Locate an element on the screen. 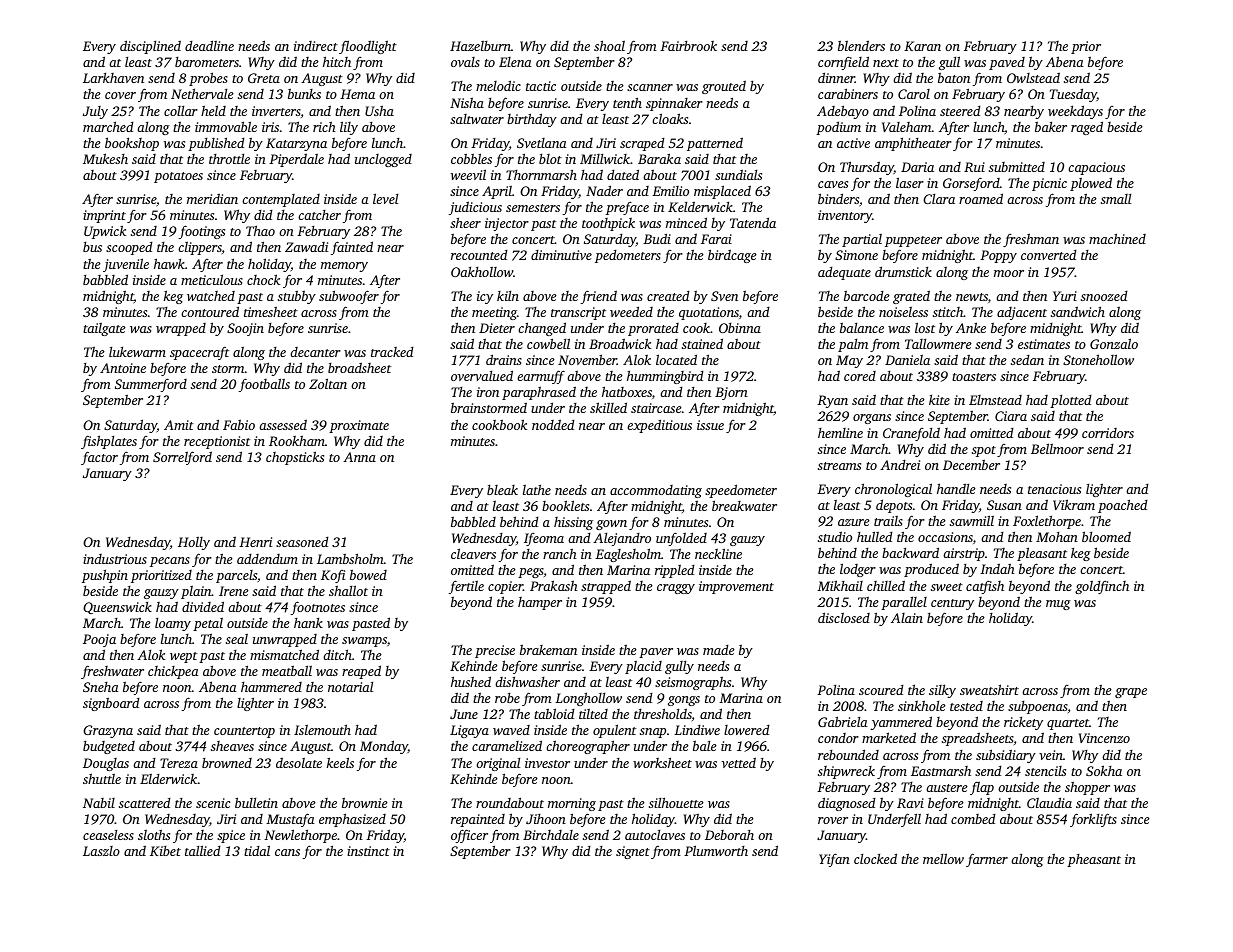 The width and height of the screenshot is (1233, 952). sweatshirt is located at coordinates (989, 689).
